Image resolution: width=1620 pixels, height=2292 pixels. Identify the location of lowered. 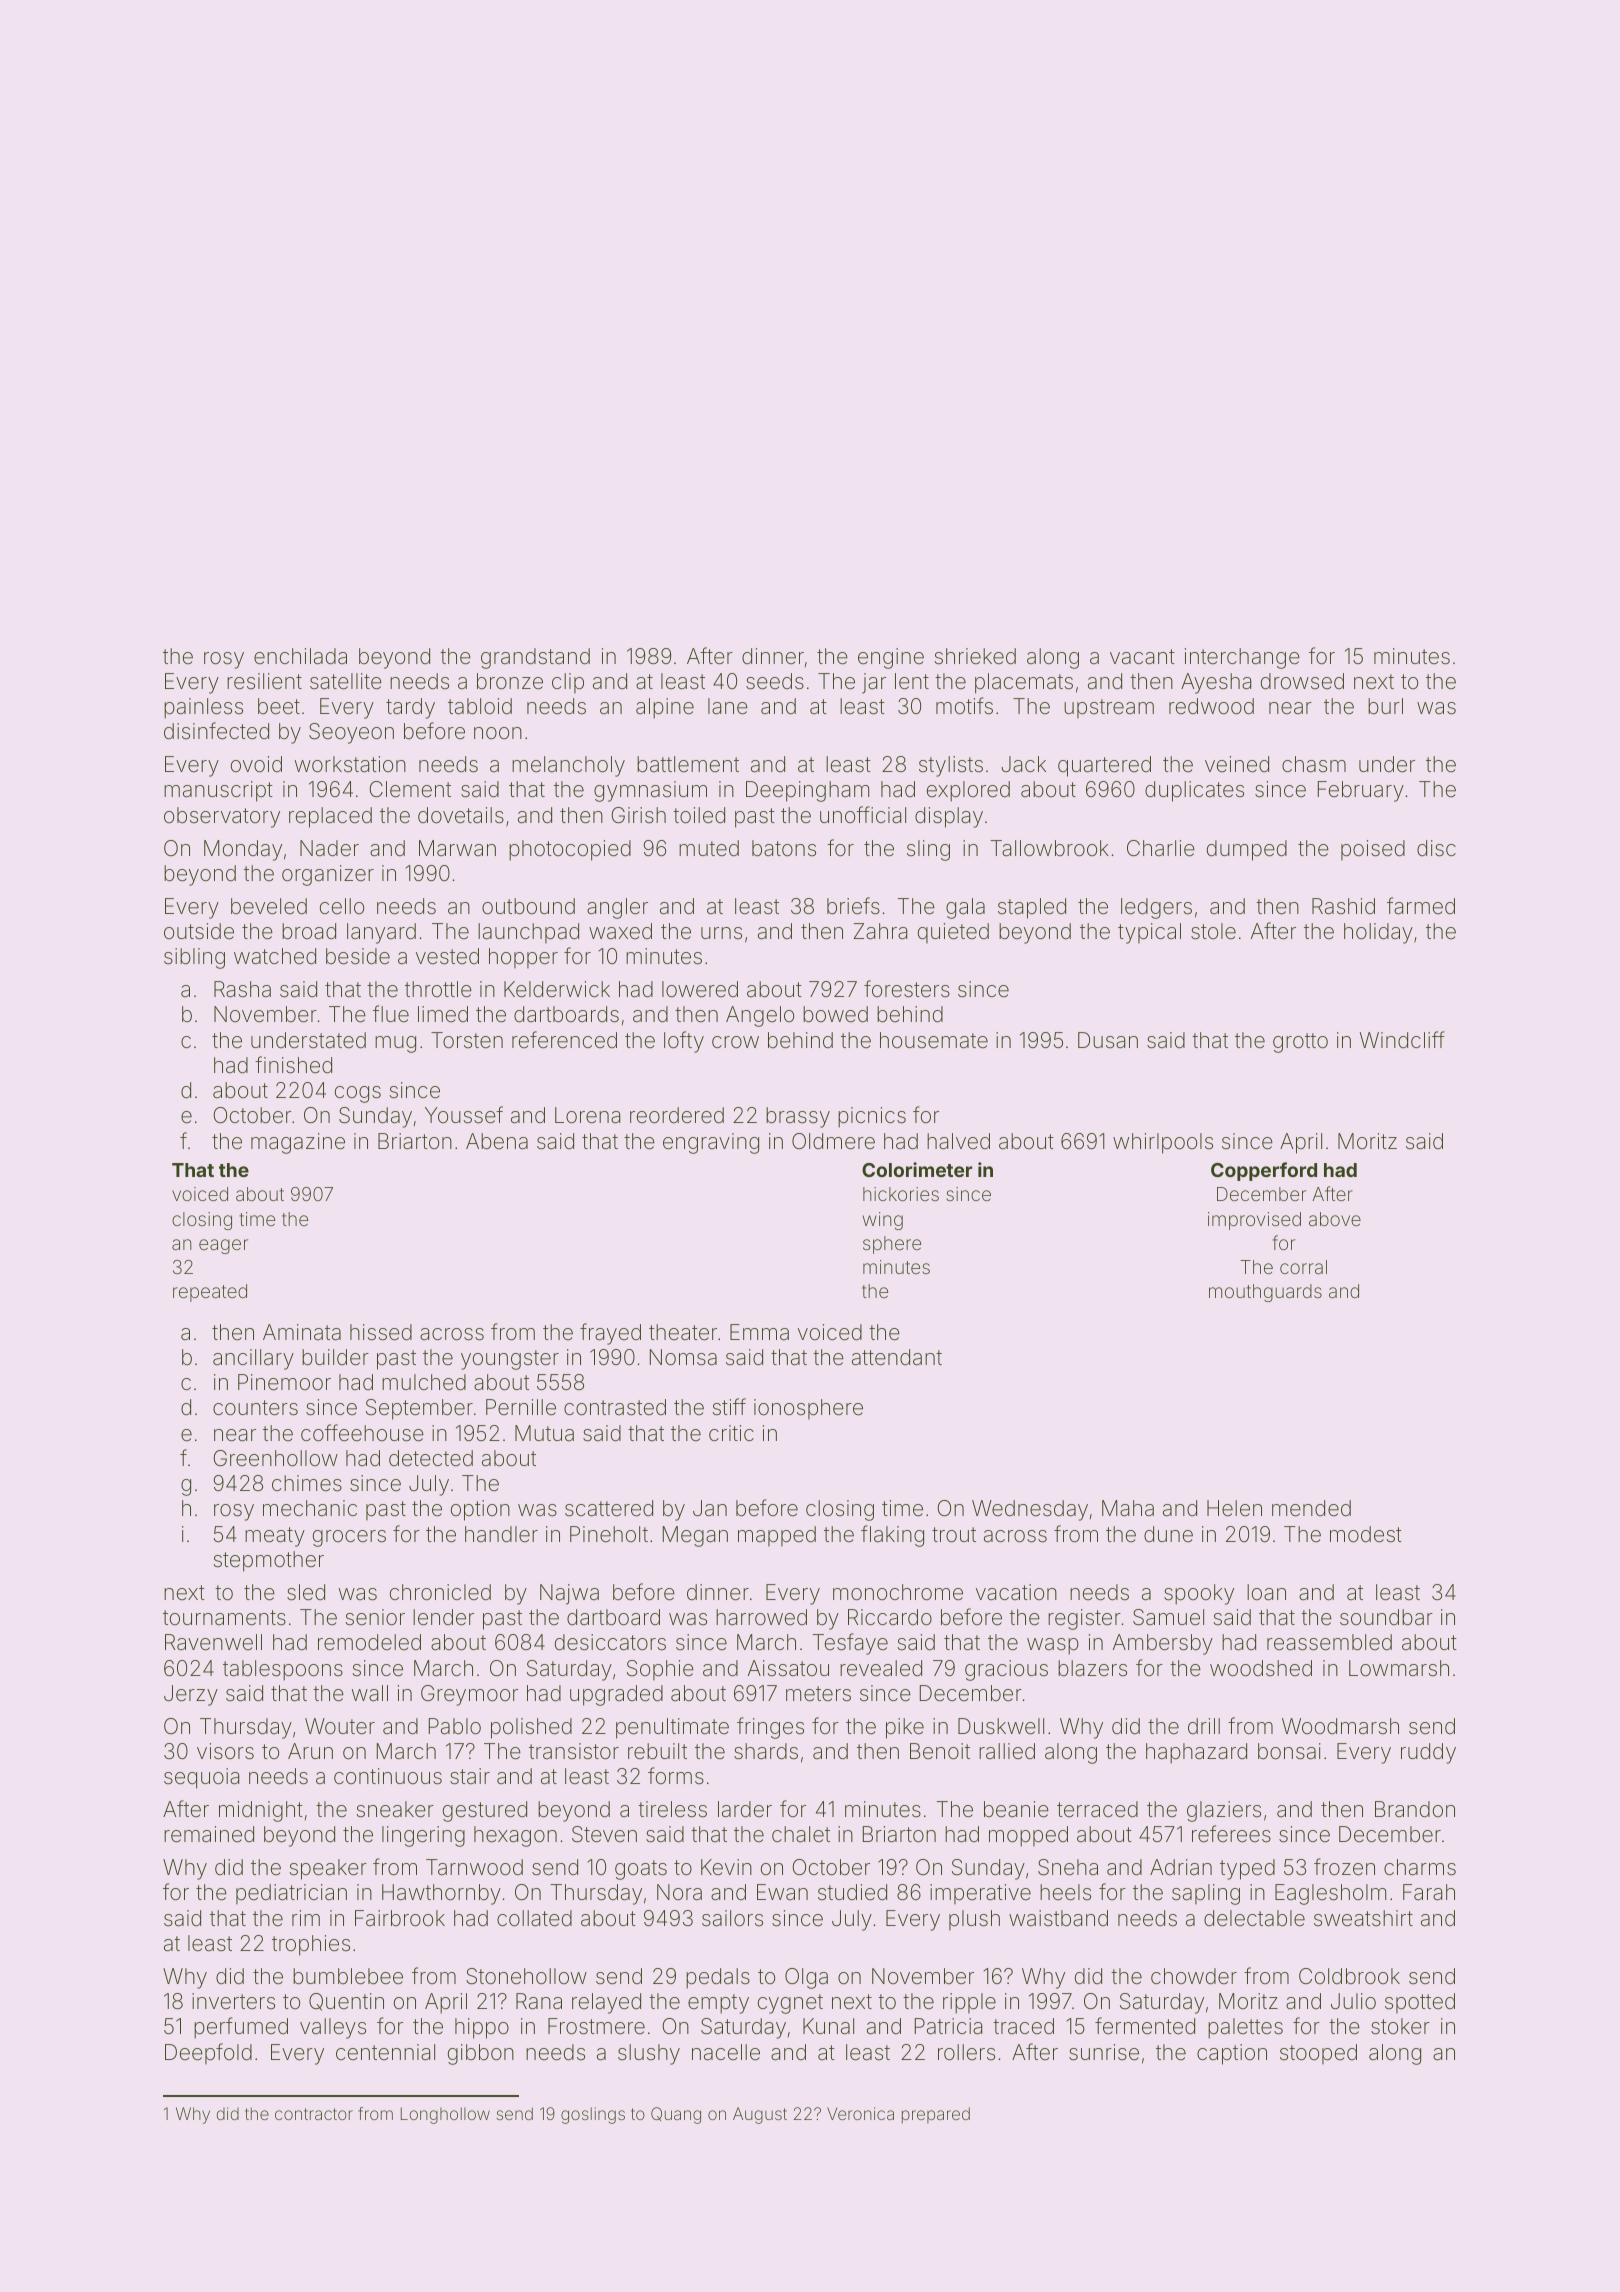
(700, 989).
